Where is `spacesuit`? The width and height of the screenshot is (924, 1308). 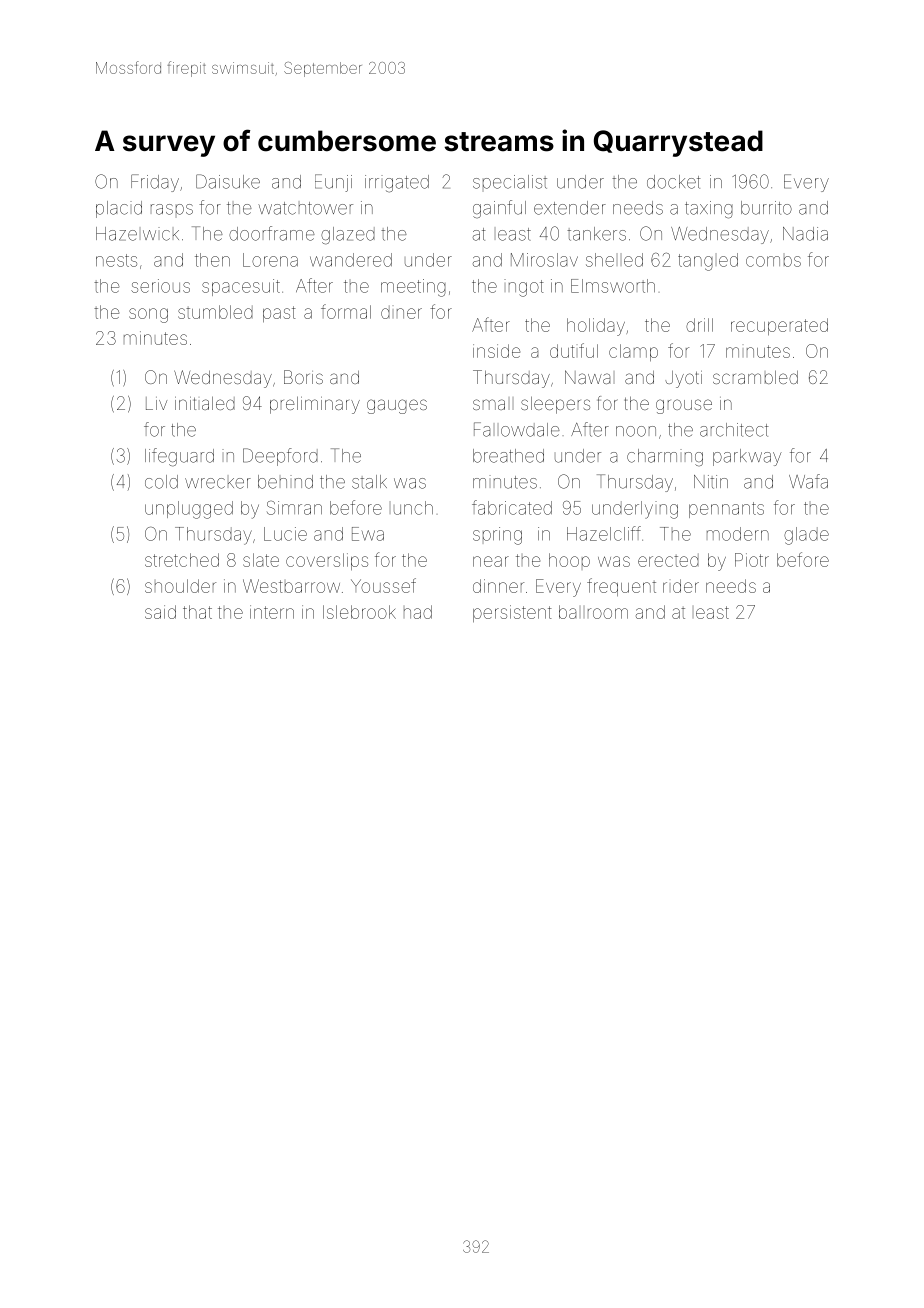 spacesuit is located at coordinates (241, 287).
